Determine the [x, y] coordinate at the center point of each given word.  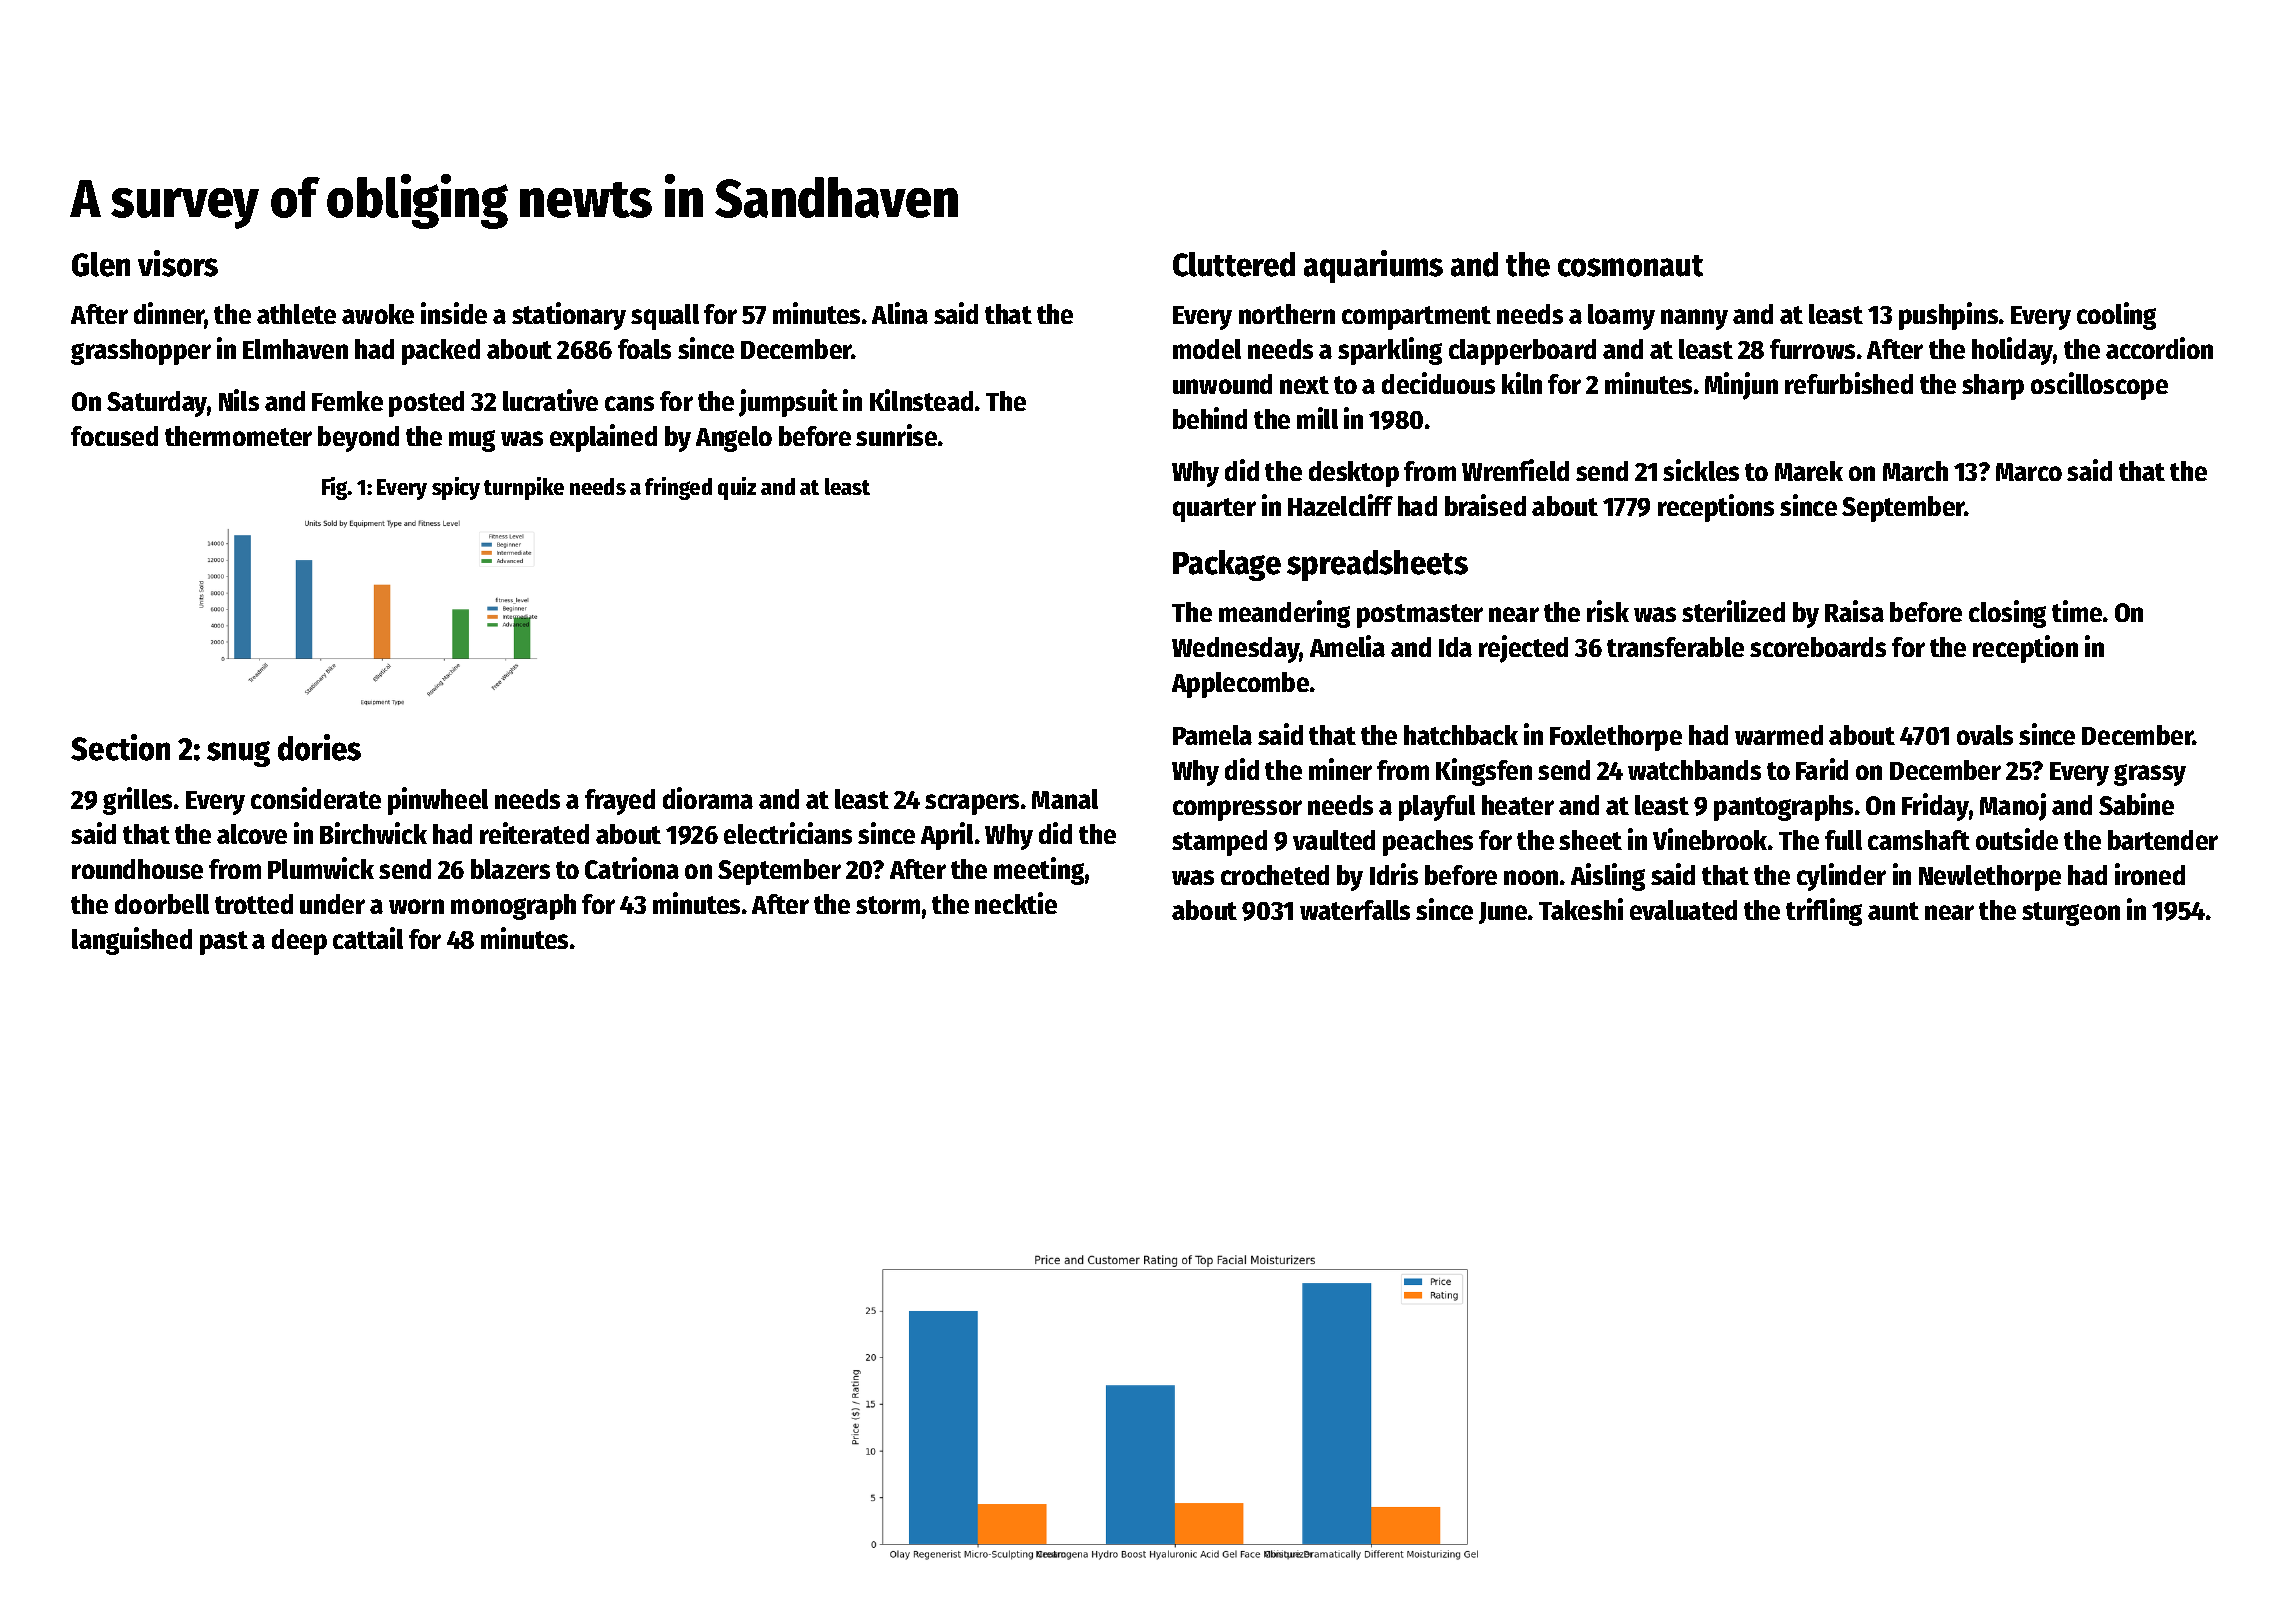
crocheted [1275, 875]
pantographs [1783, 808]
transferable [1675, 647]
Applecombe [1240, 685]
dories [319, 747]
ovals [1985, 735]
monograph [513, 907]
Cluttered [1234, 264]
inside [454, 313]
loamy [1621, 317]
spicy [456, 488]
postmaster [1420, 616]
